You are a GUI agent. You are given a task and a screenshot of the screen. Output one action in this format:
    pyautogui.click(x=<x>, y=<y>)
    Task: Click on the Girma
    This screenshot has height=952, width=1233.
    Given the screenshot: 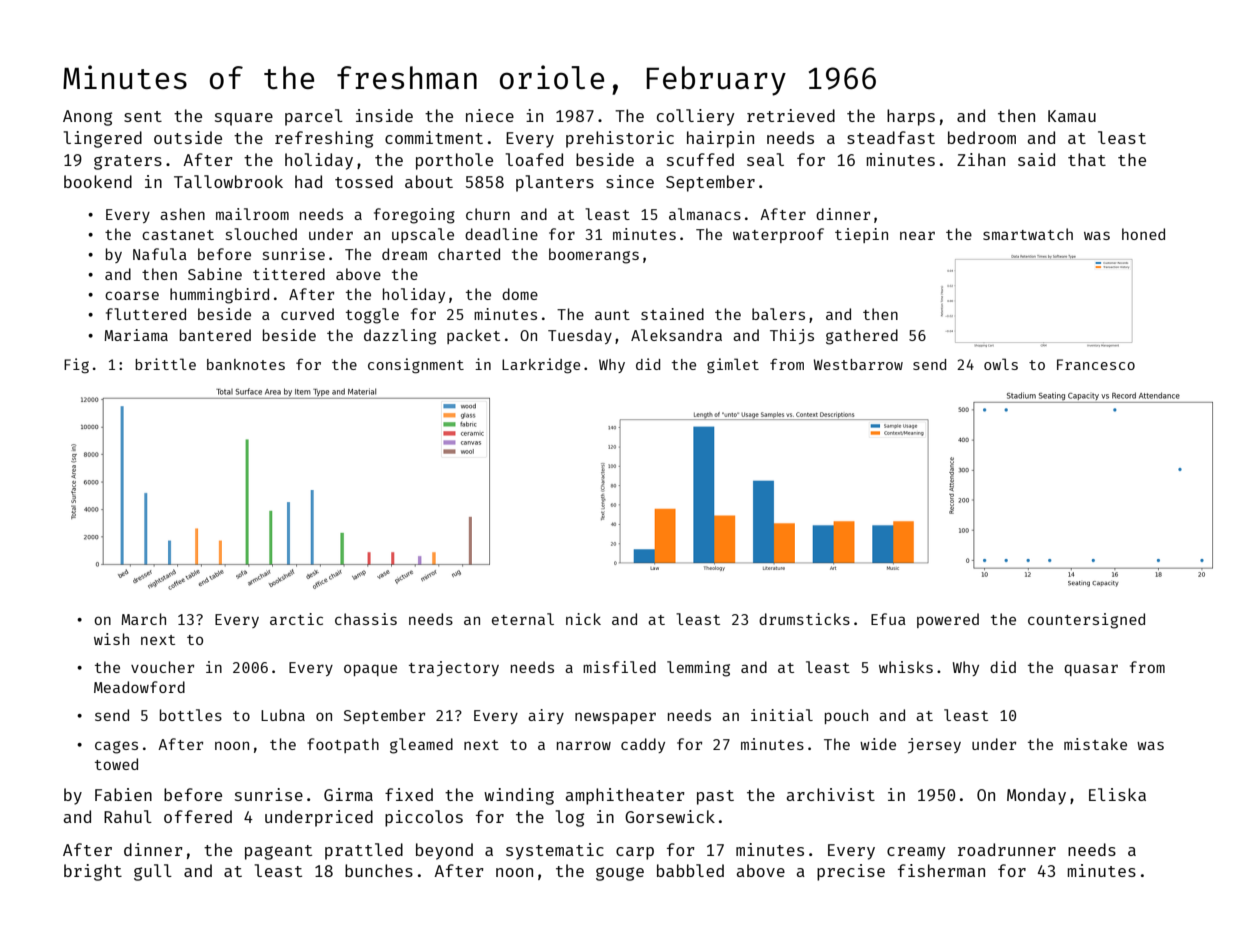 What is the action you would take?
    pyautogui.click(x=348, y=794)
